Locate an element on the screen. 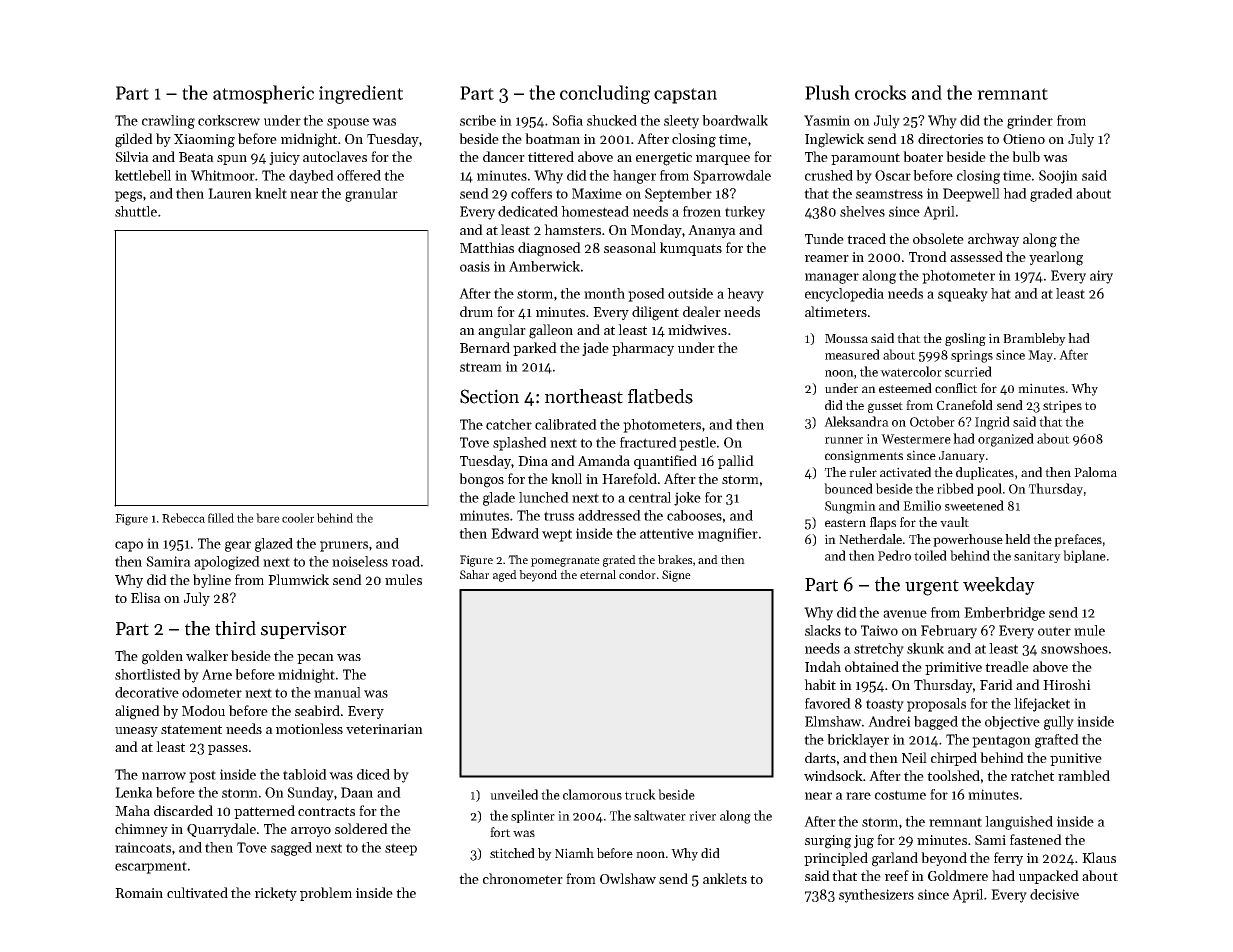  Romain is located at coordinates (139, 893).
